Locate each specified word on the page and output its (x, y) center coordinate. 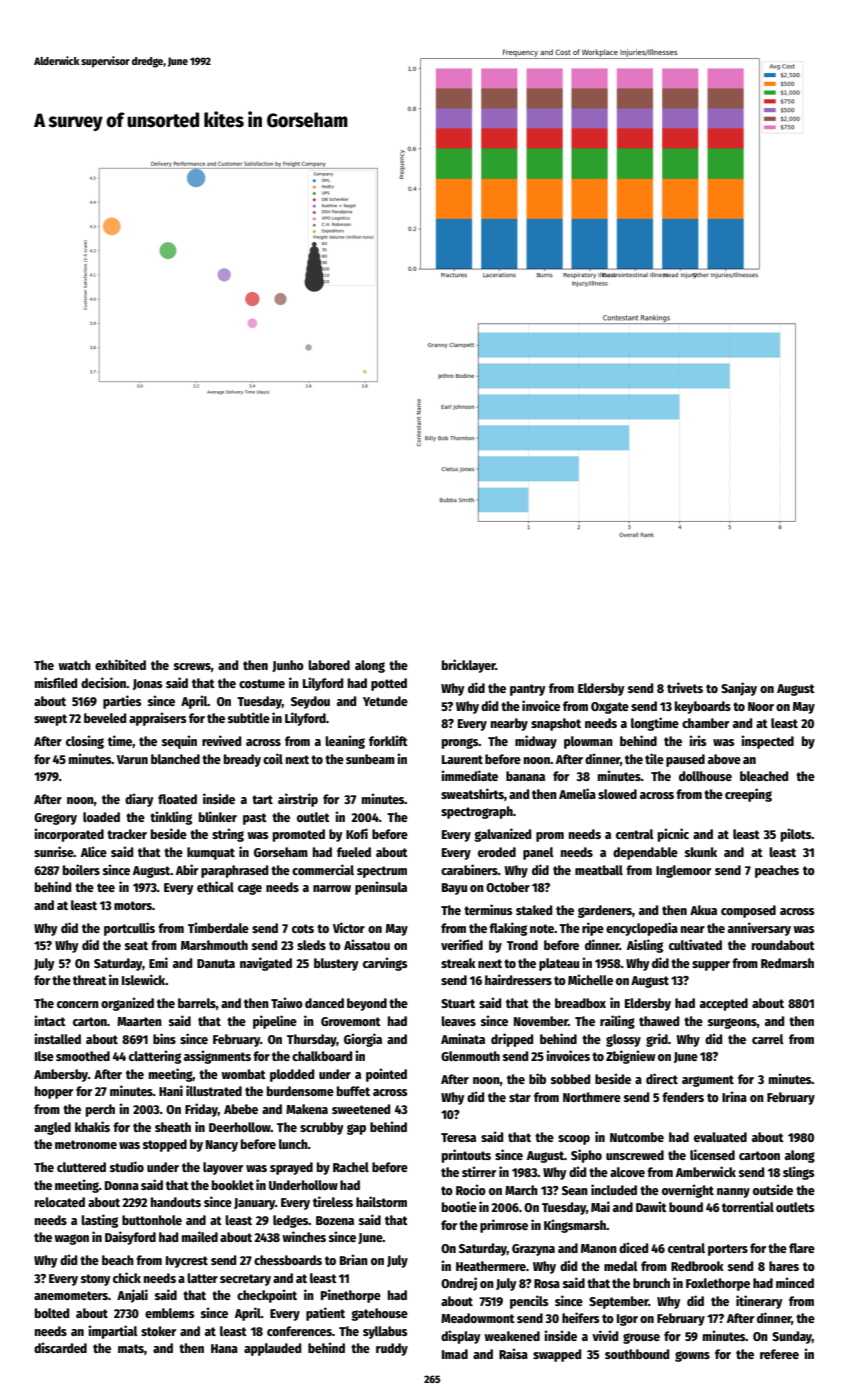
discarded (60, 1347)
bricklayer (469, 666)
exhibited (120, 664)
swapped (557, 1355)
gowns (692, 1356)
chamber (705, 723)
